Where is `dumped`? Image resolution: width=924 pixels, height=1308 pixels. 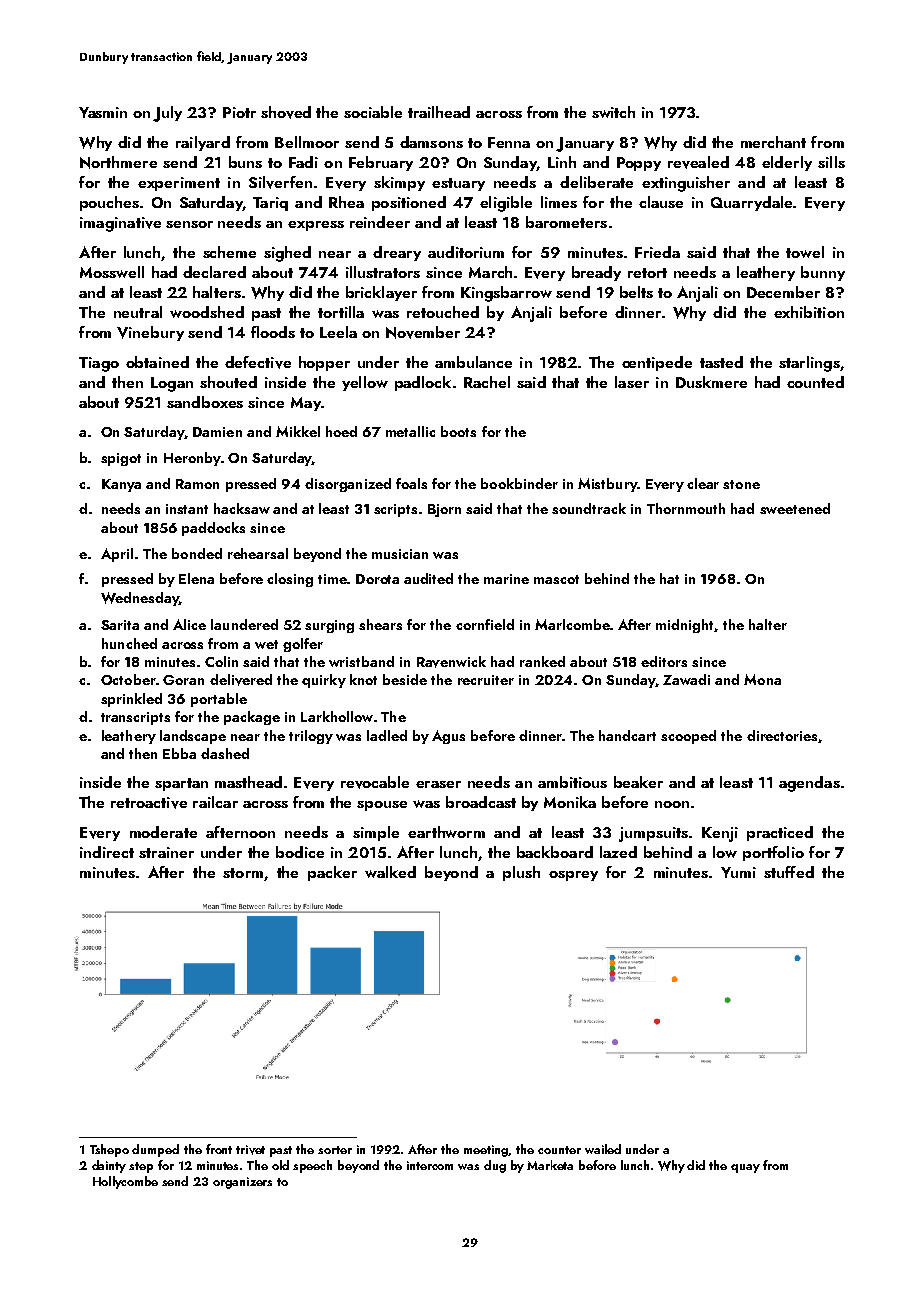 dumped is located at coordinates (155, 1150).
